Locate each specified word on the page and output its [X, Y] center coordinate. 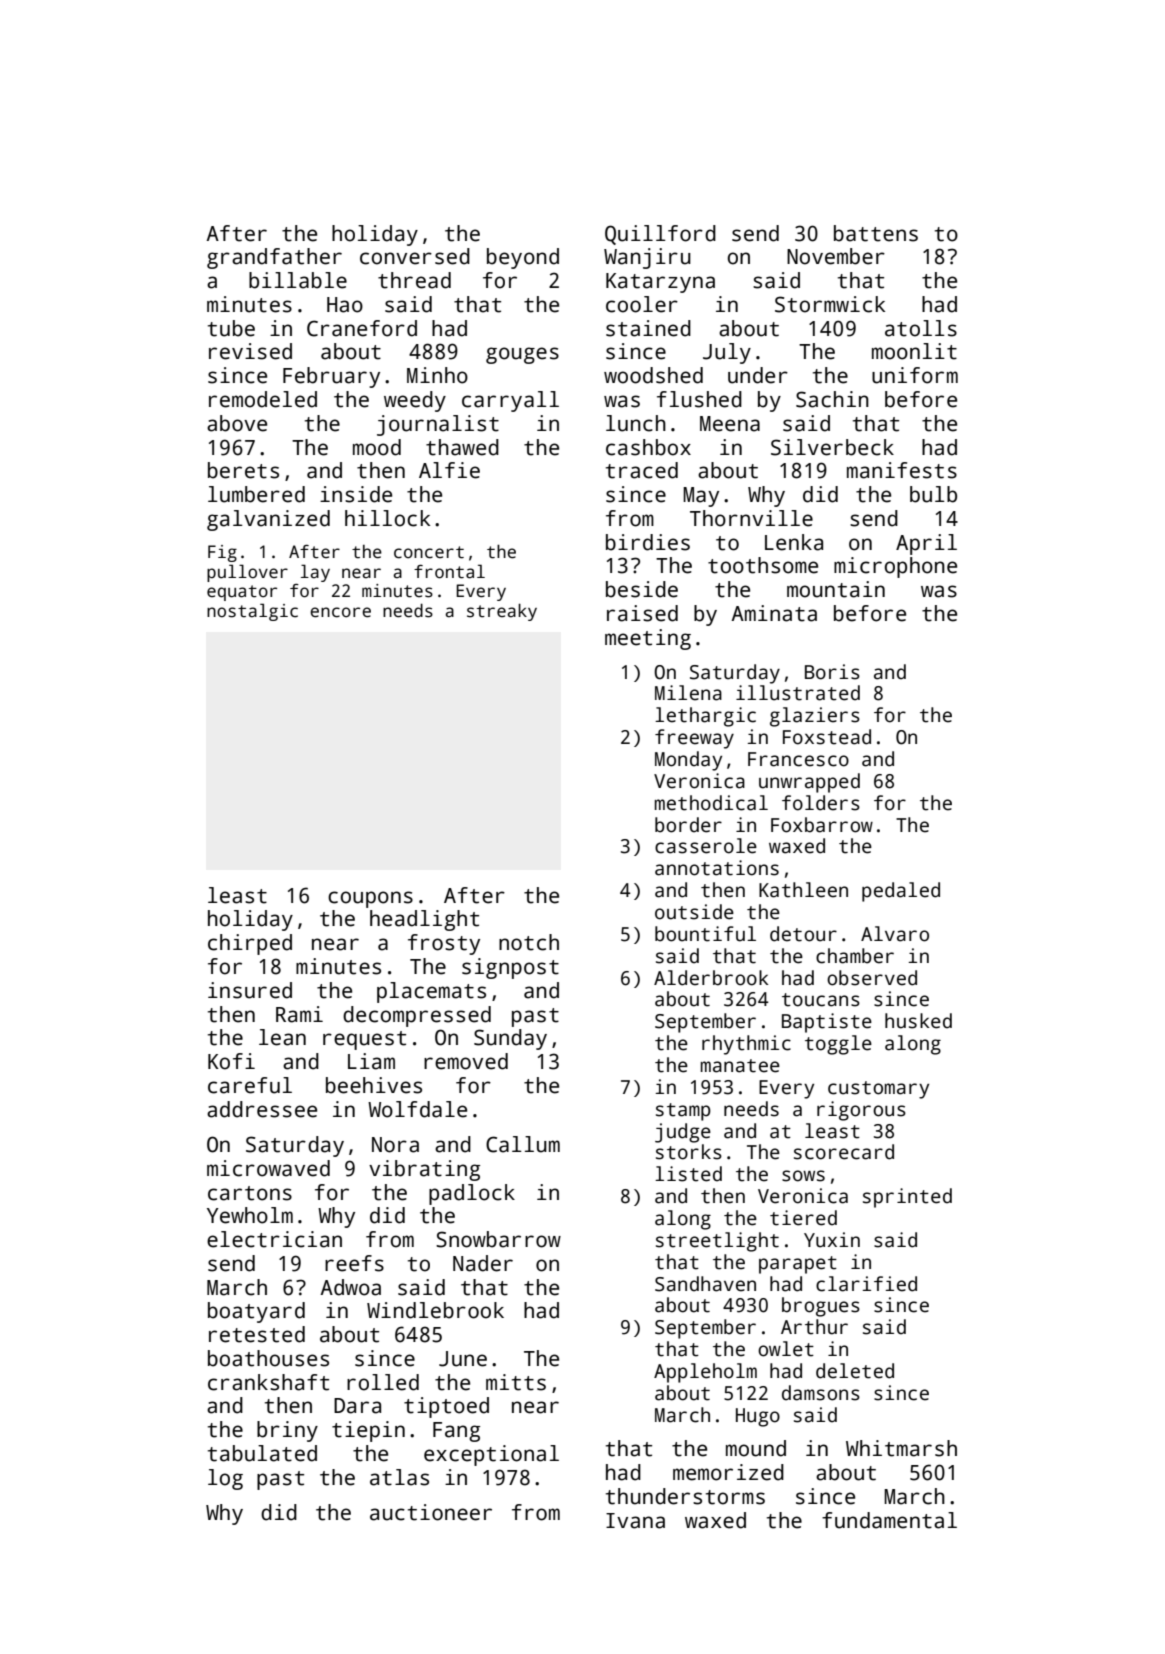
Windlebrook [435, 1310]
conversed [415, 256]
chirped [250, 944]
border [688, 825]
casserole [706, 846]
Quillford [660, 235]
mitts [516, 1382]
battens [876, 233]
